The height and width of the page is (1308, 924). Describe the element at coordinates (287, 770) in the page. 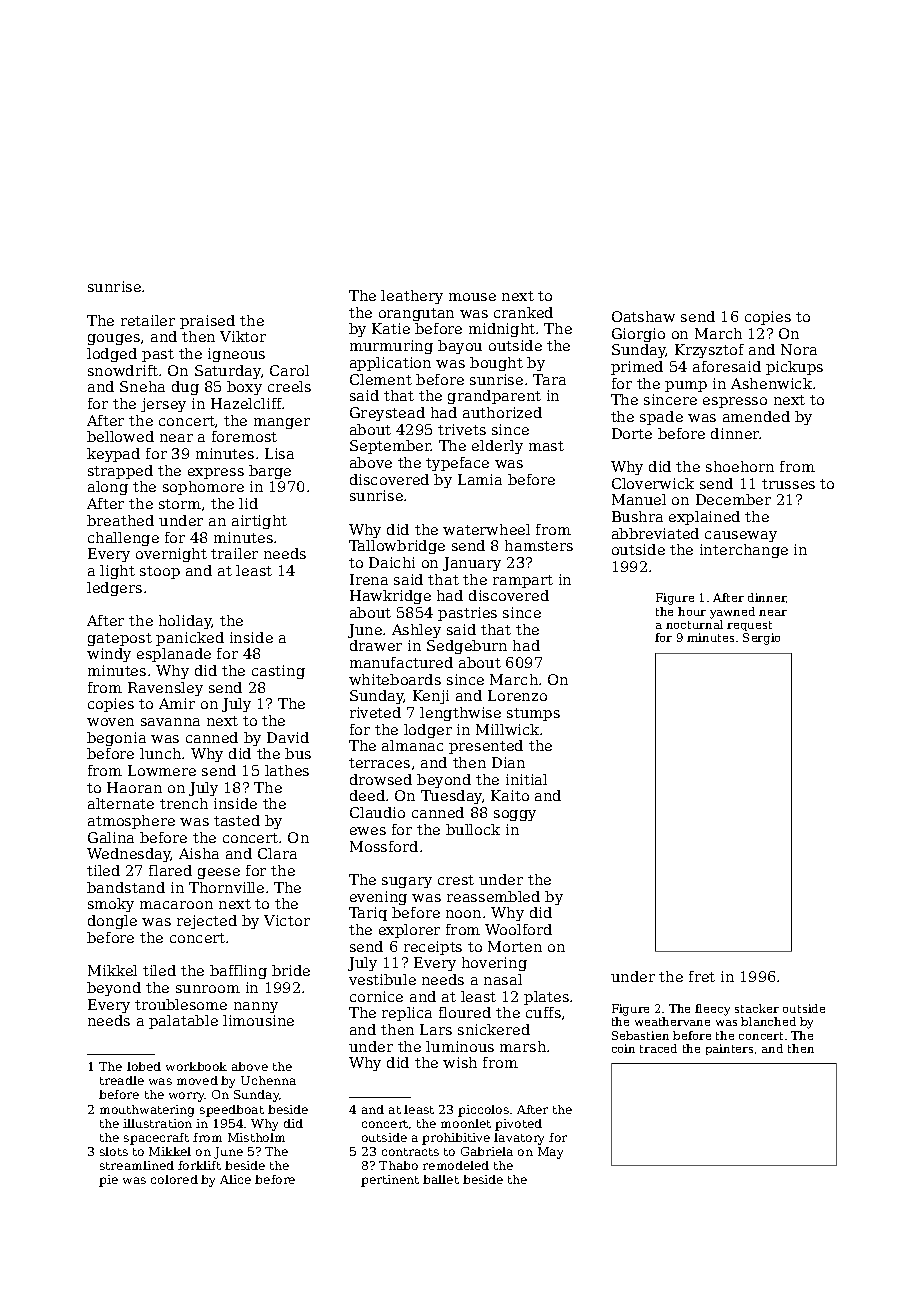

I see `lathes` at that location.
